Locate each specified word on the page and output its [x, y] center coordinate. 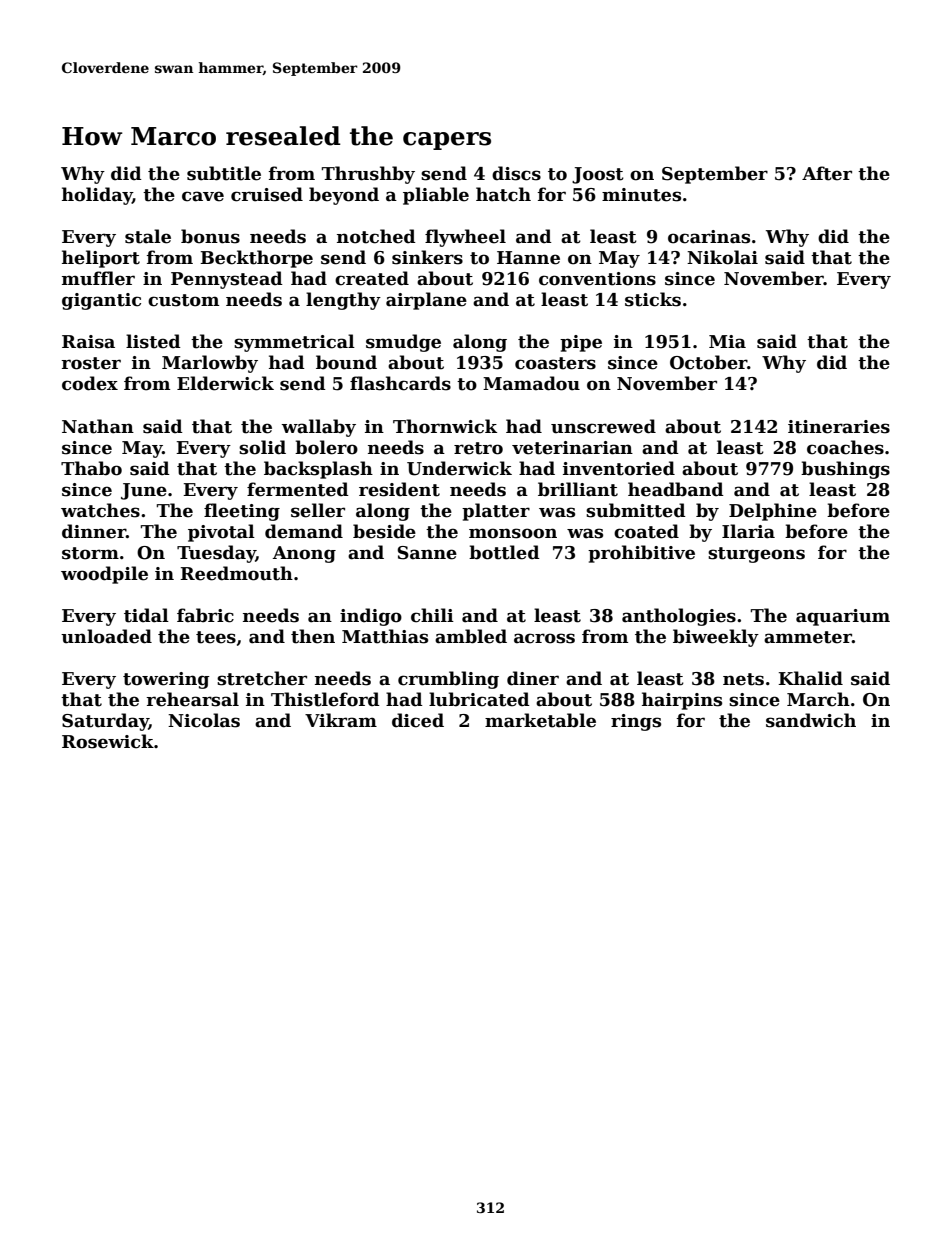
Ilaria [748, 531]
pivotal [221, 533]
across [544, 638]
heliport [101, 259]
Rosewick [108, 741]
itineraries [839, 427]
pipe [581, 343]
